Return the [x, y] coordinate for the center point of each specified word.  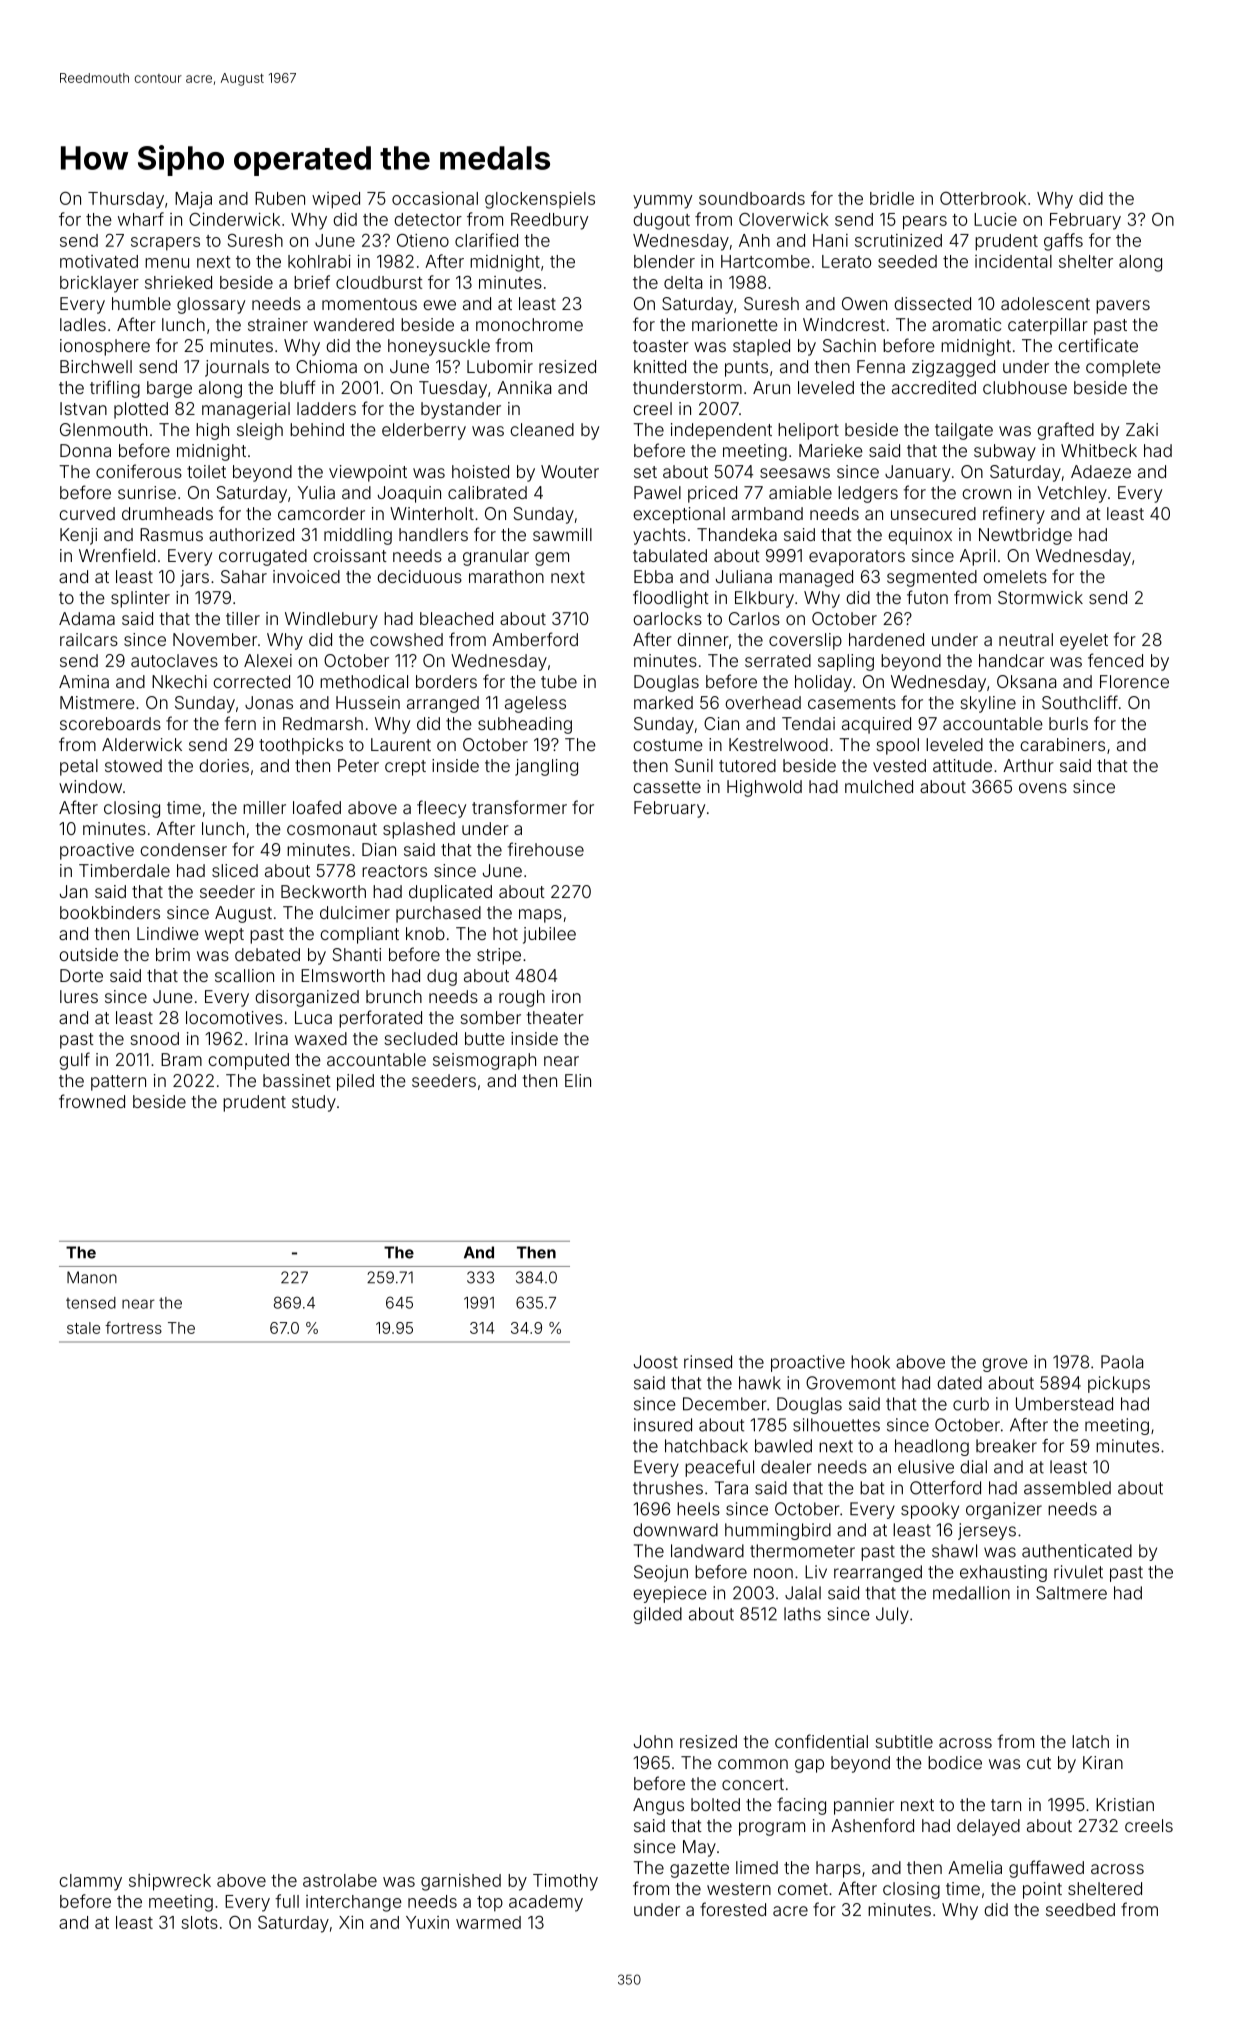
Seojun [661, 1573]
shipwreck [170, 1882]
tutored [747, 765]
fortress [133, 1327]
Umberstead [1064, 1404]
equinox [920, 536]
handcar [1011, 660]
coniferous [139, 471]
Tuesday [453, 389]
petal [79, 767]
